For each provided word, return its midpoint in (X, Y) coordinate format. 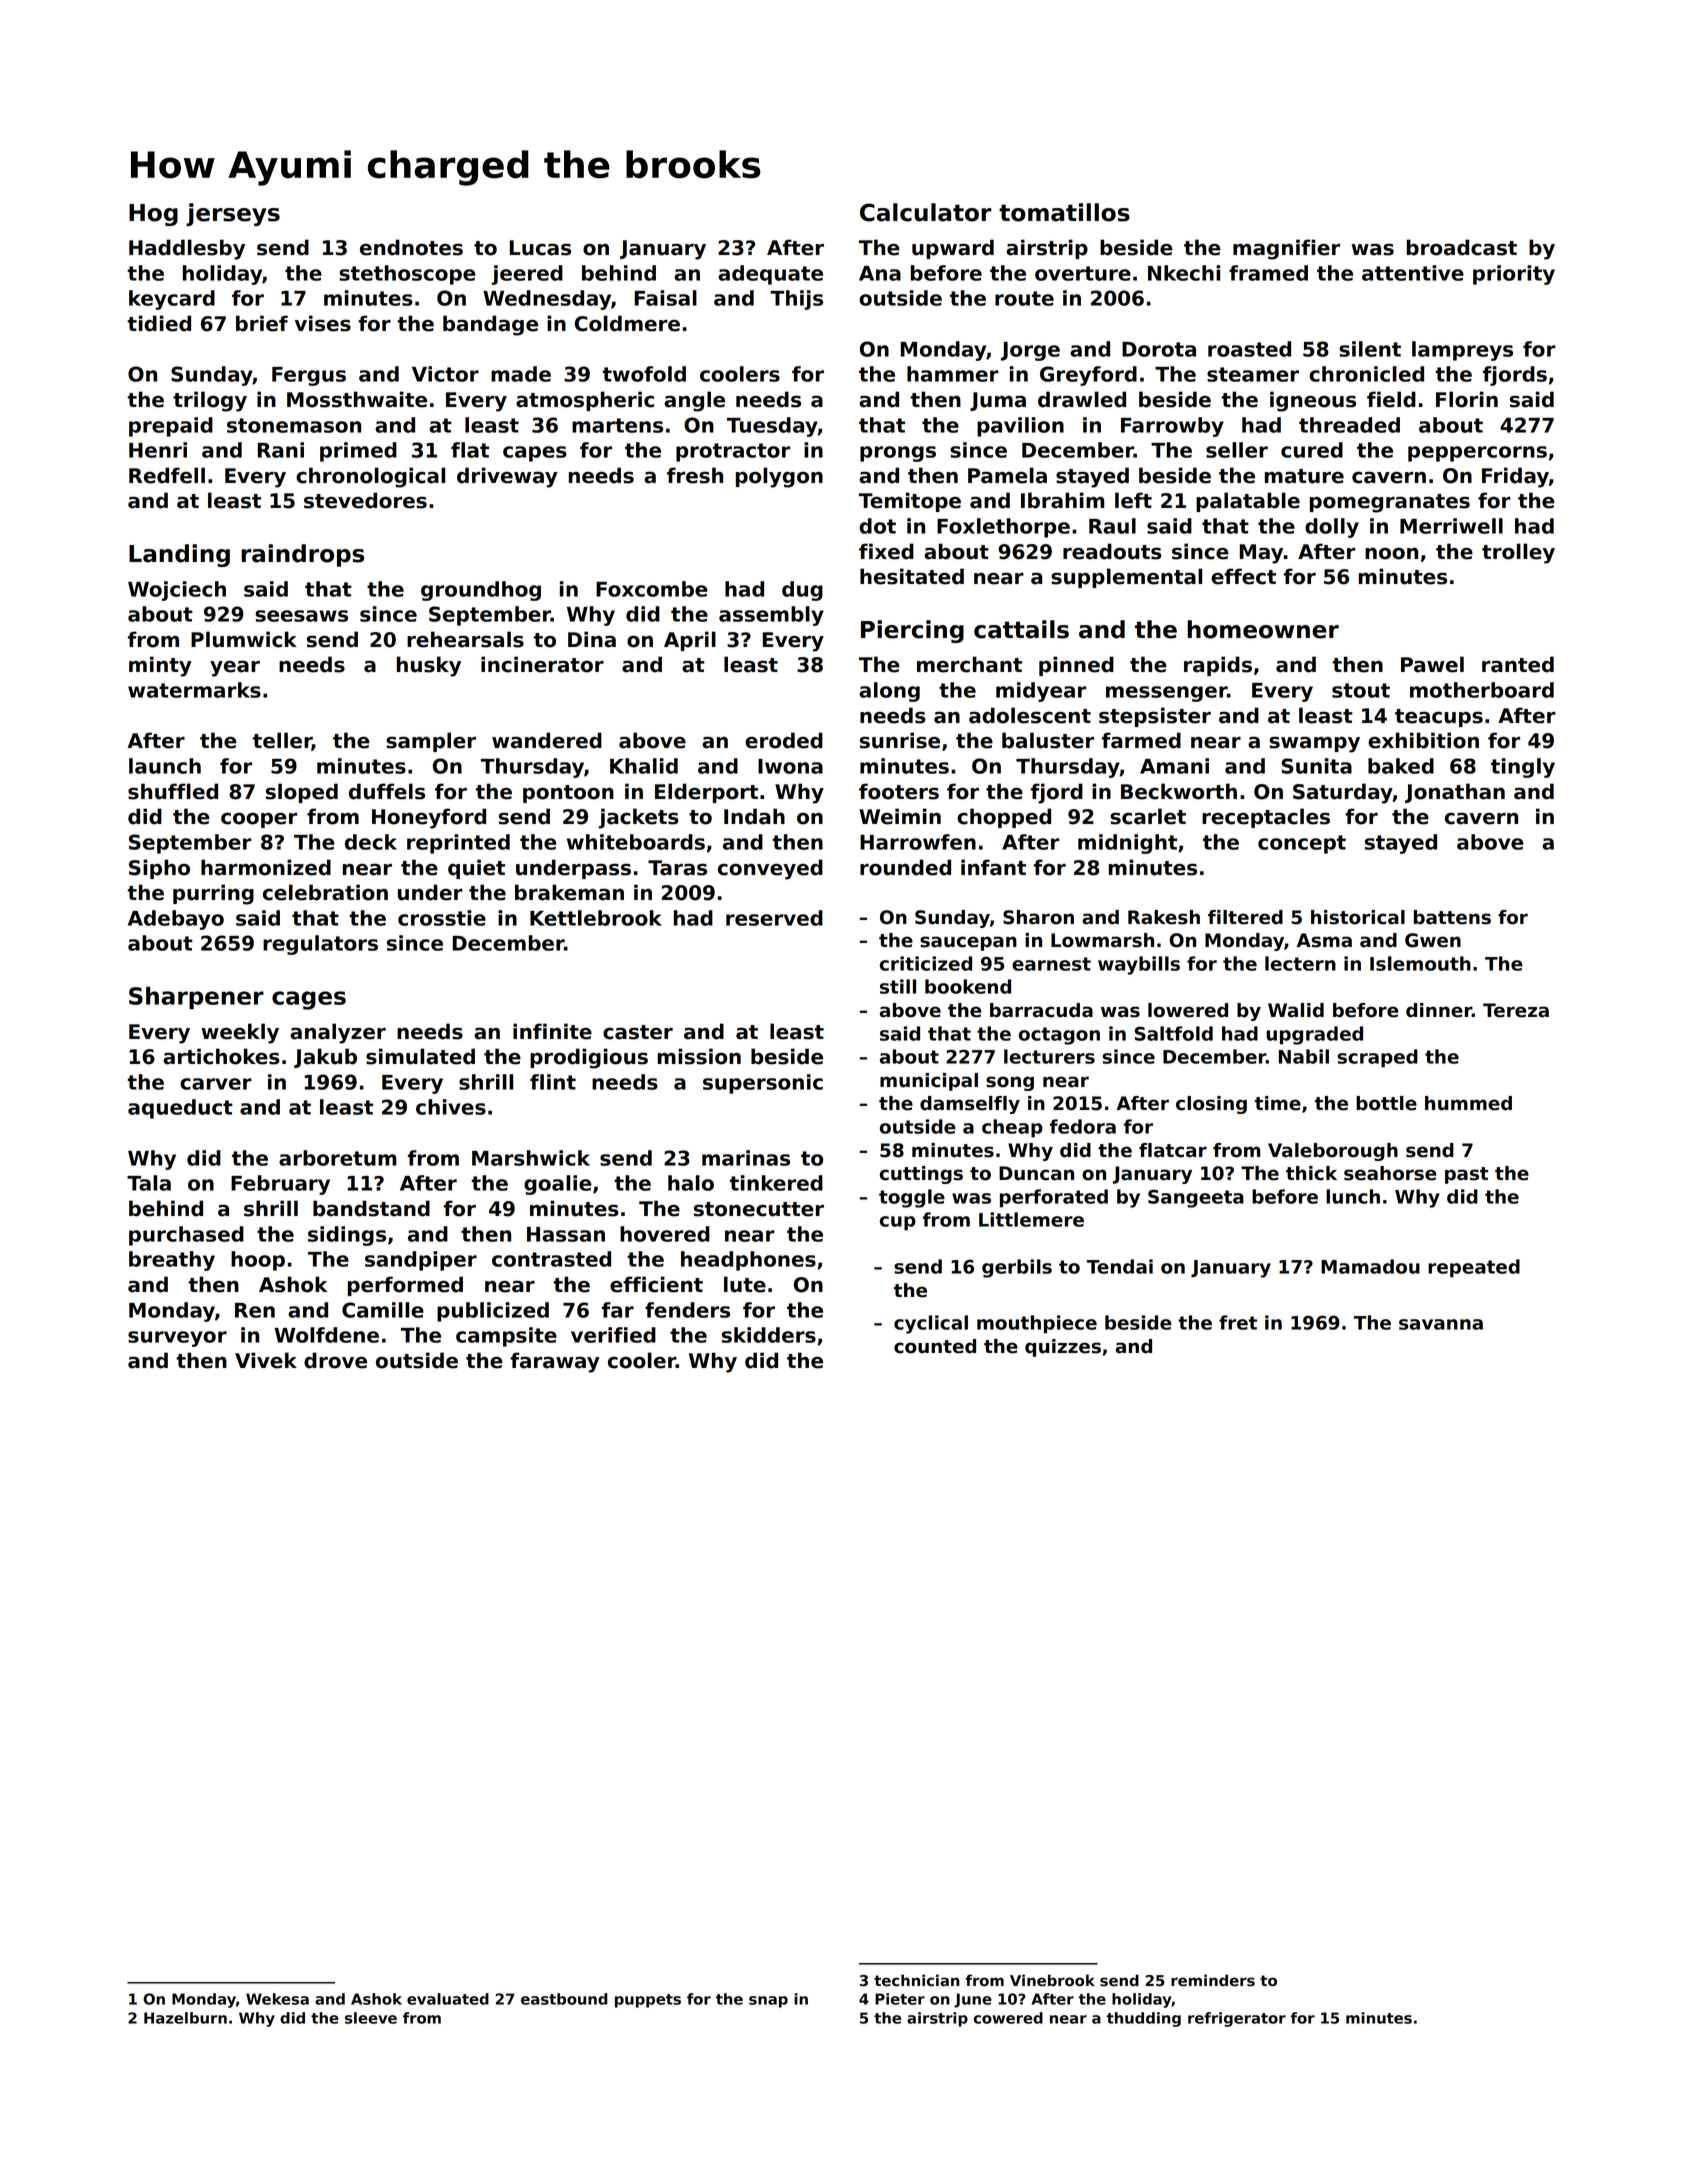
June (973, 2000)
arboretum (338, 1158)
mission (699, 1056)
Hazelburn (185, 2018)
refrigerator (1237, 2019)
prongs (898, 454)
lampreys (1462, 351)
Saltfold (1174, 1033)
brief (262, 323)
